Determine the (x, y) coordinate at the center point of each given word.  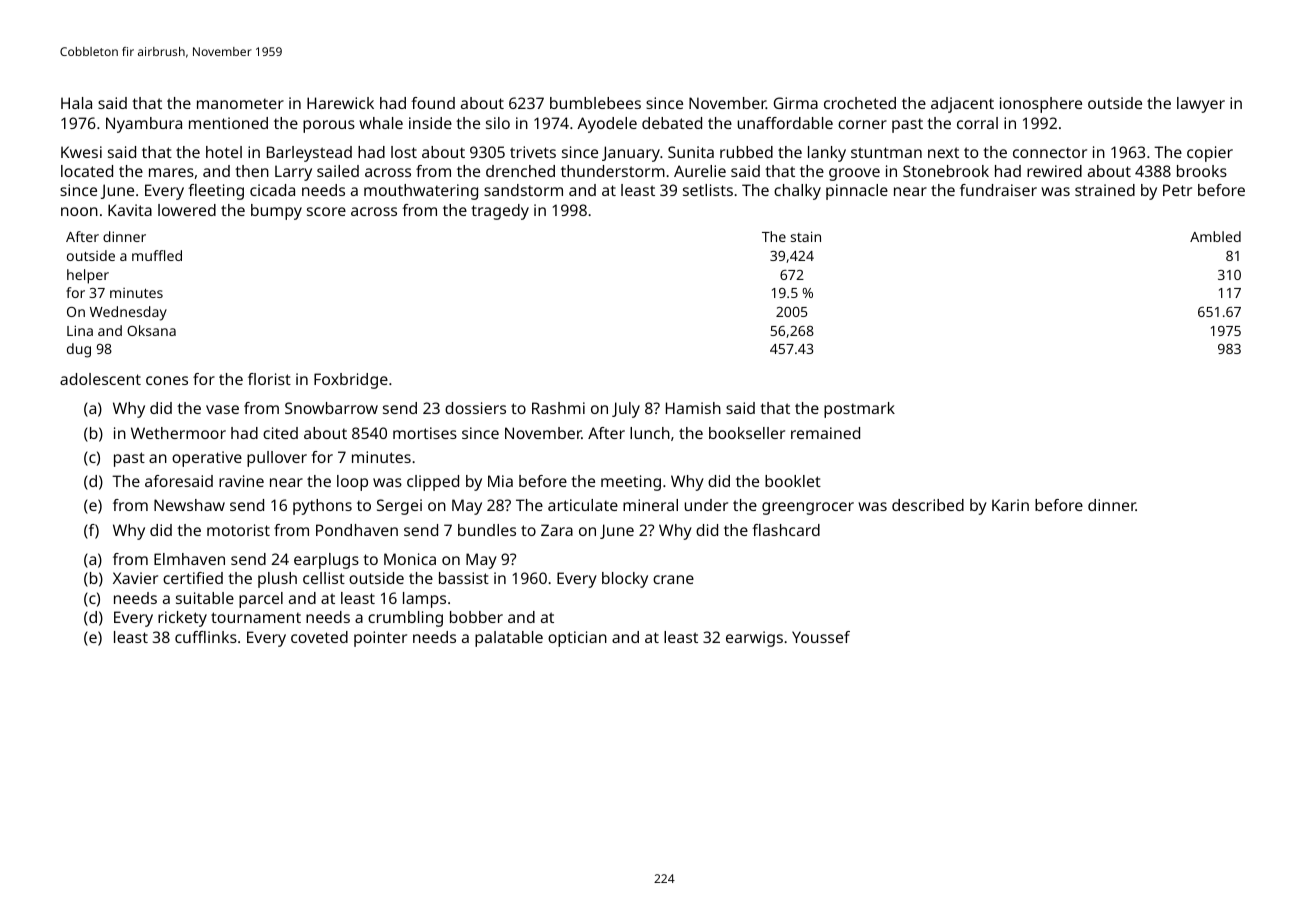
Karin (1010, 505)
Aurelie (700, 171)
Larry (293, 173)
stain (806, 236)
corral (977, 123)
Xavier (135, 578)
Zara (557, 530)
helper (88, 276)
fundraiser (998, 190)
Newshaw (189, 505)
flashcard (786, 530)
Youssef (821, 637)
